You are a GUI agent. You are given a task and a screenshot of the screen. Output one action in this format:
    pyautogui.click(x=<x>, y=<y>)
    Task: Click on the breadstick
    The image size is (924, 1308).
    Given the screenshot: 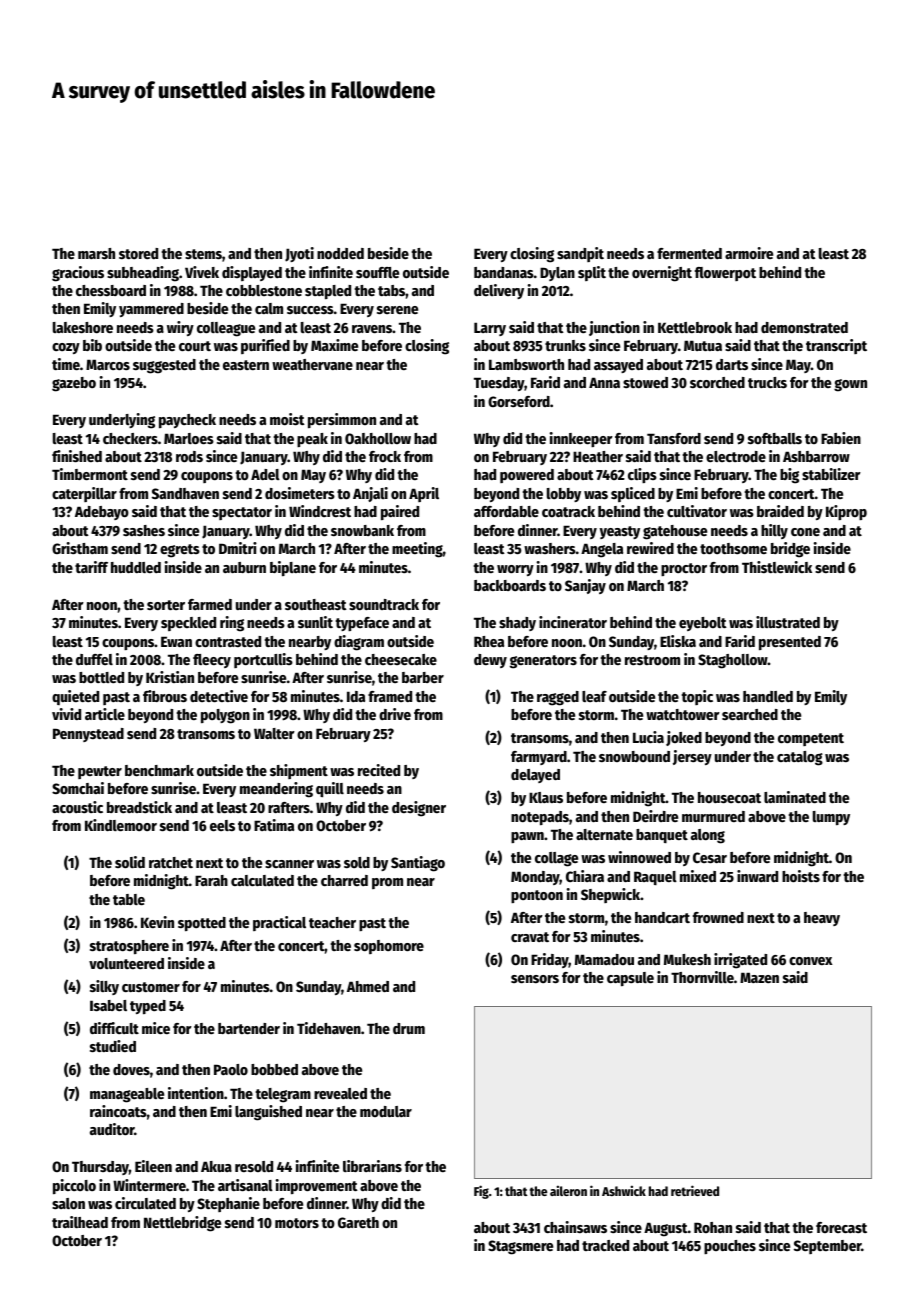 What is the action you would take?
    pyautogui.click(x=139, y=807)
